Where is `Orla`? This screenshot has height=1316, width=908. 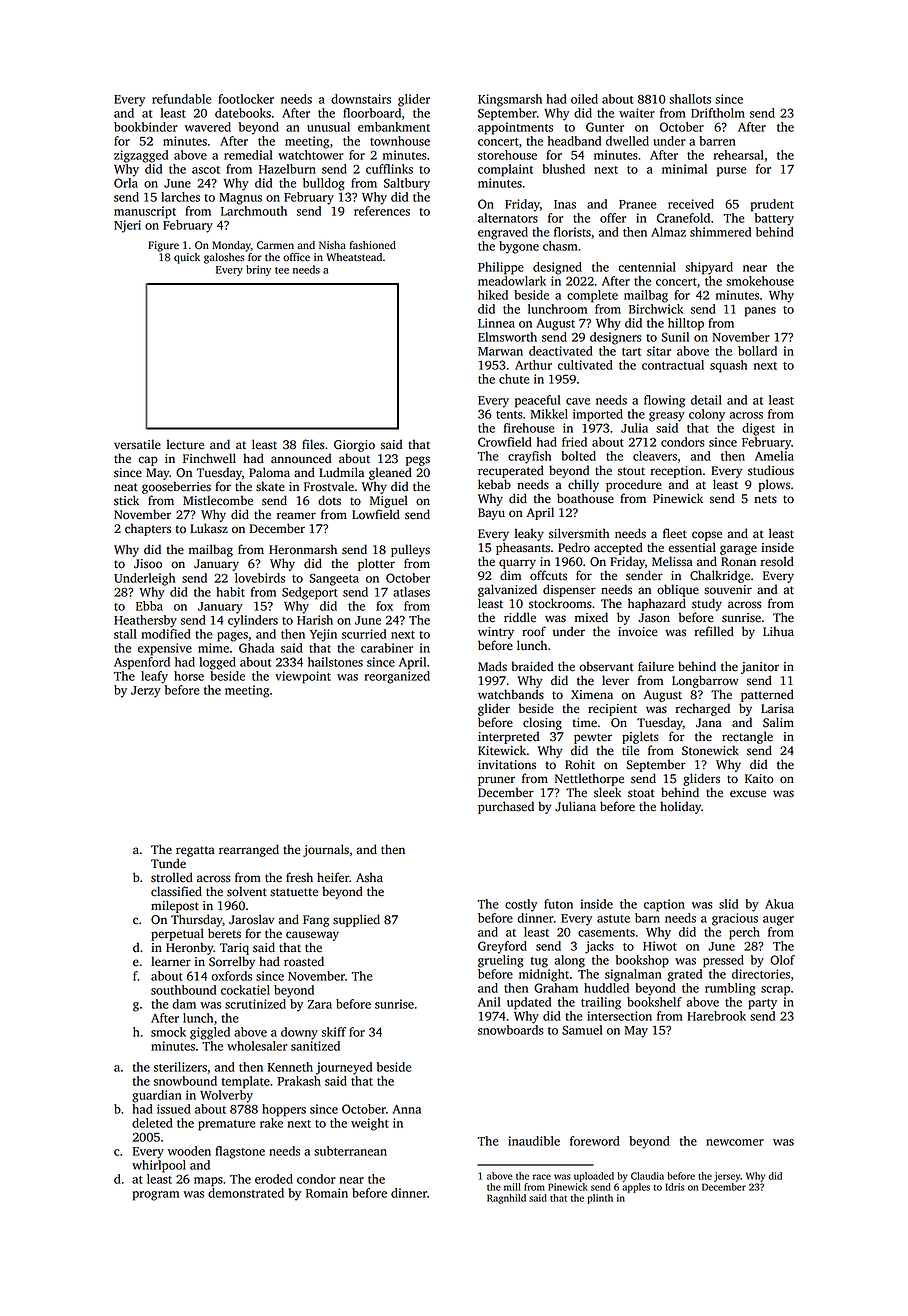
Orla is located at coordinates (126, 183).
